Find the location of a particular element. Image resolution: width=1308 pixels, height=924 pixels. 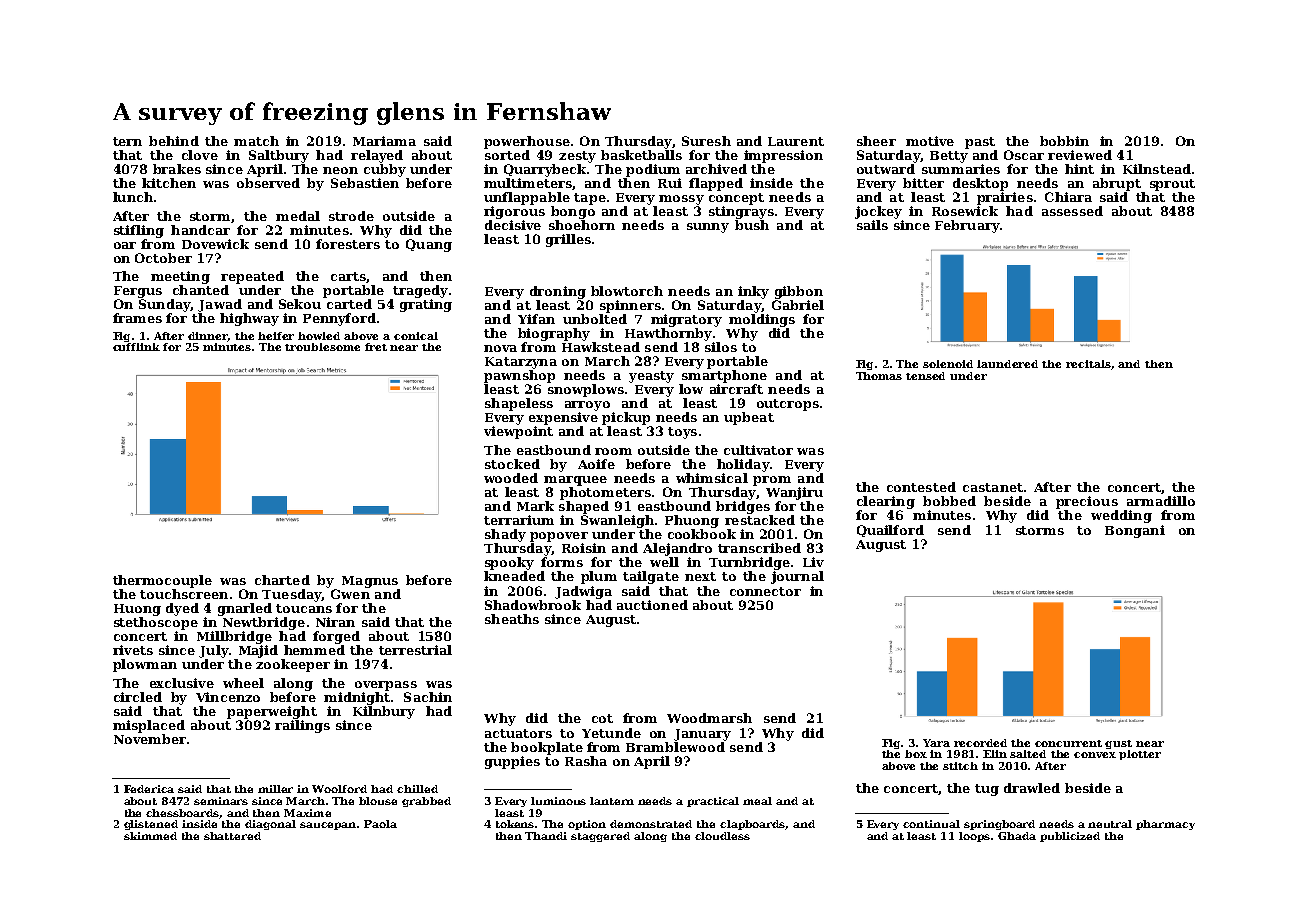

desktop is located at coordinates (980, 184).
